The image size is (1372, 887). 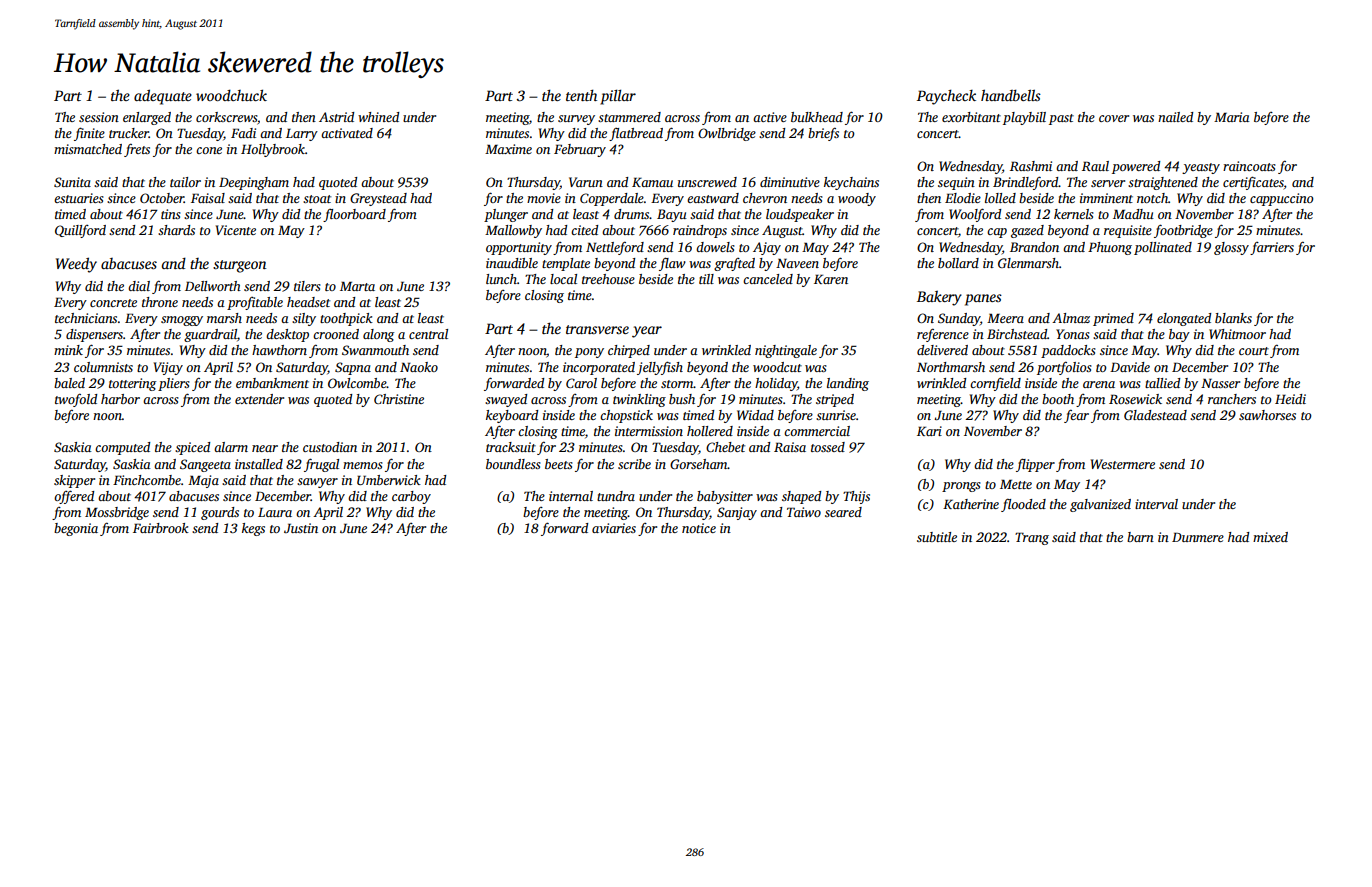 I want to click on bush, so click(x=682, y=399).
